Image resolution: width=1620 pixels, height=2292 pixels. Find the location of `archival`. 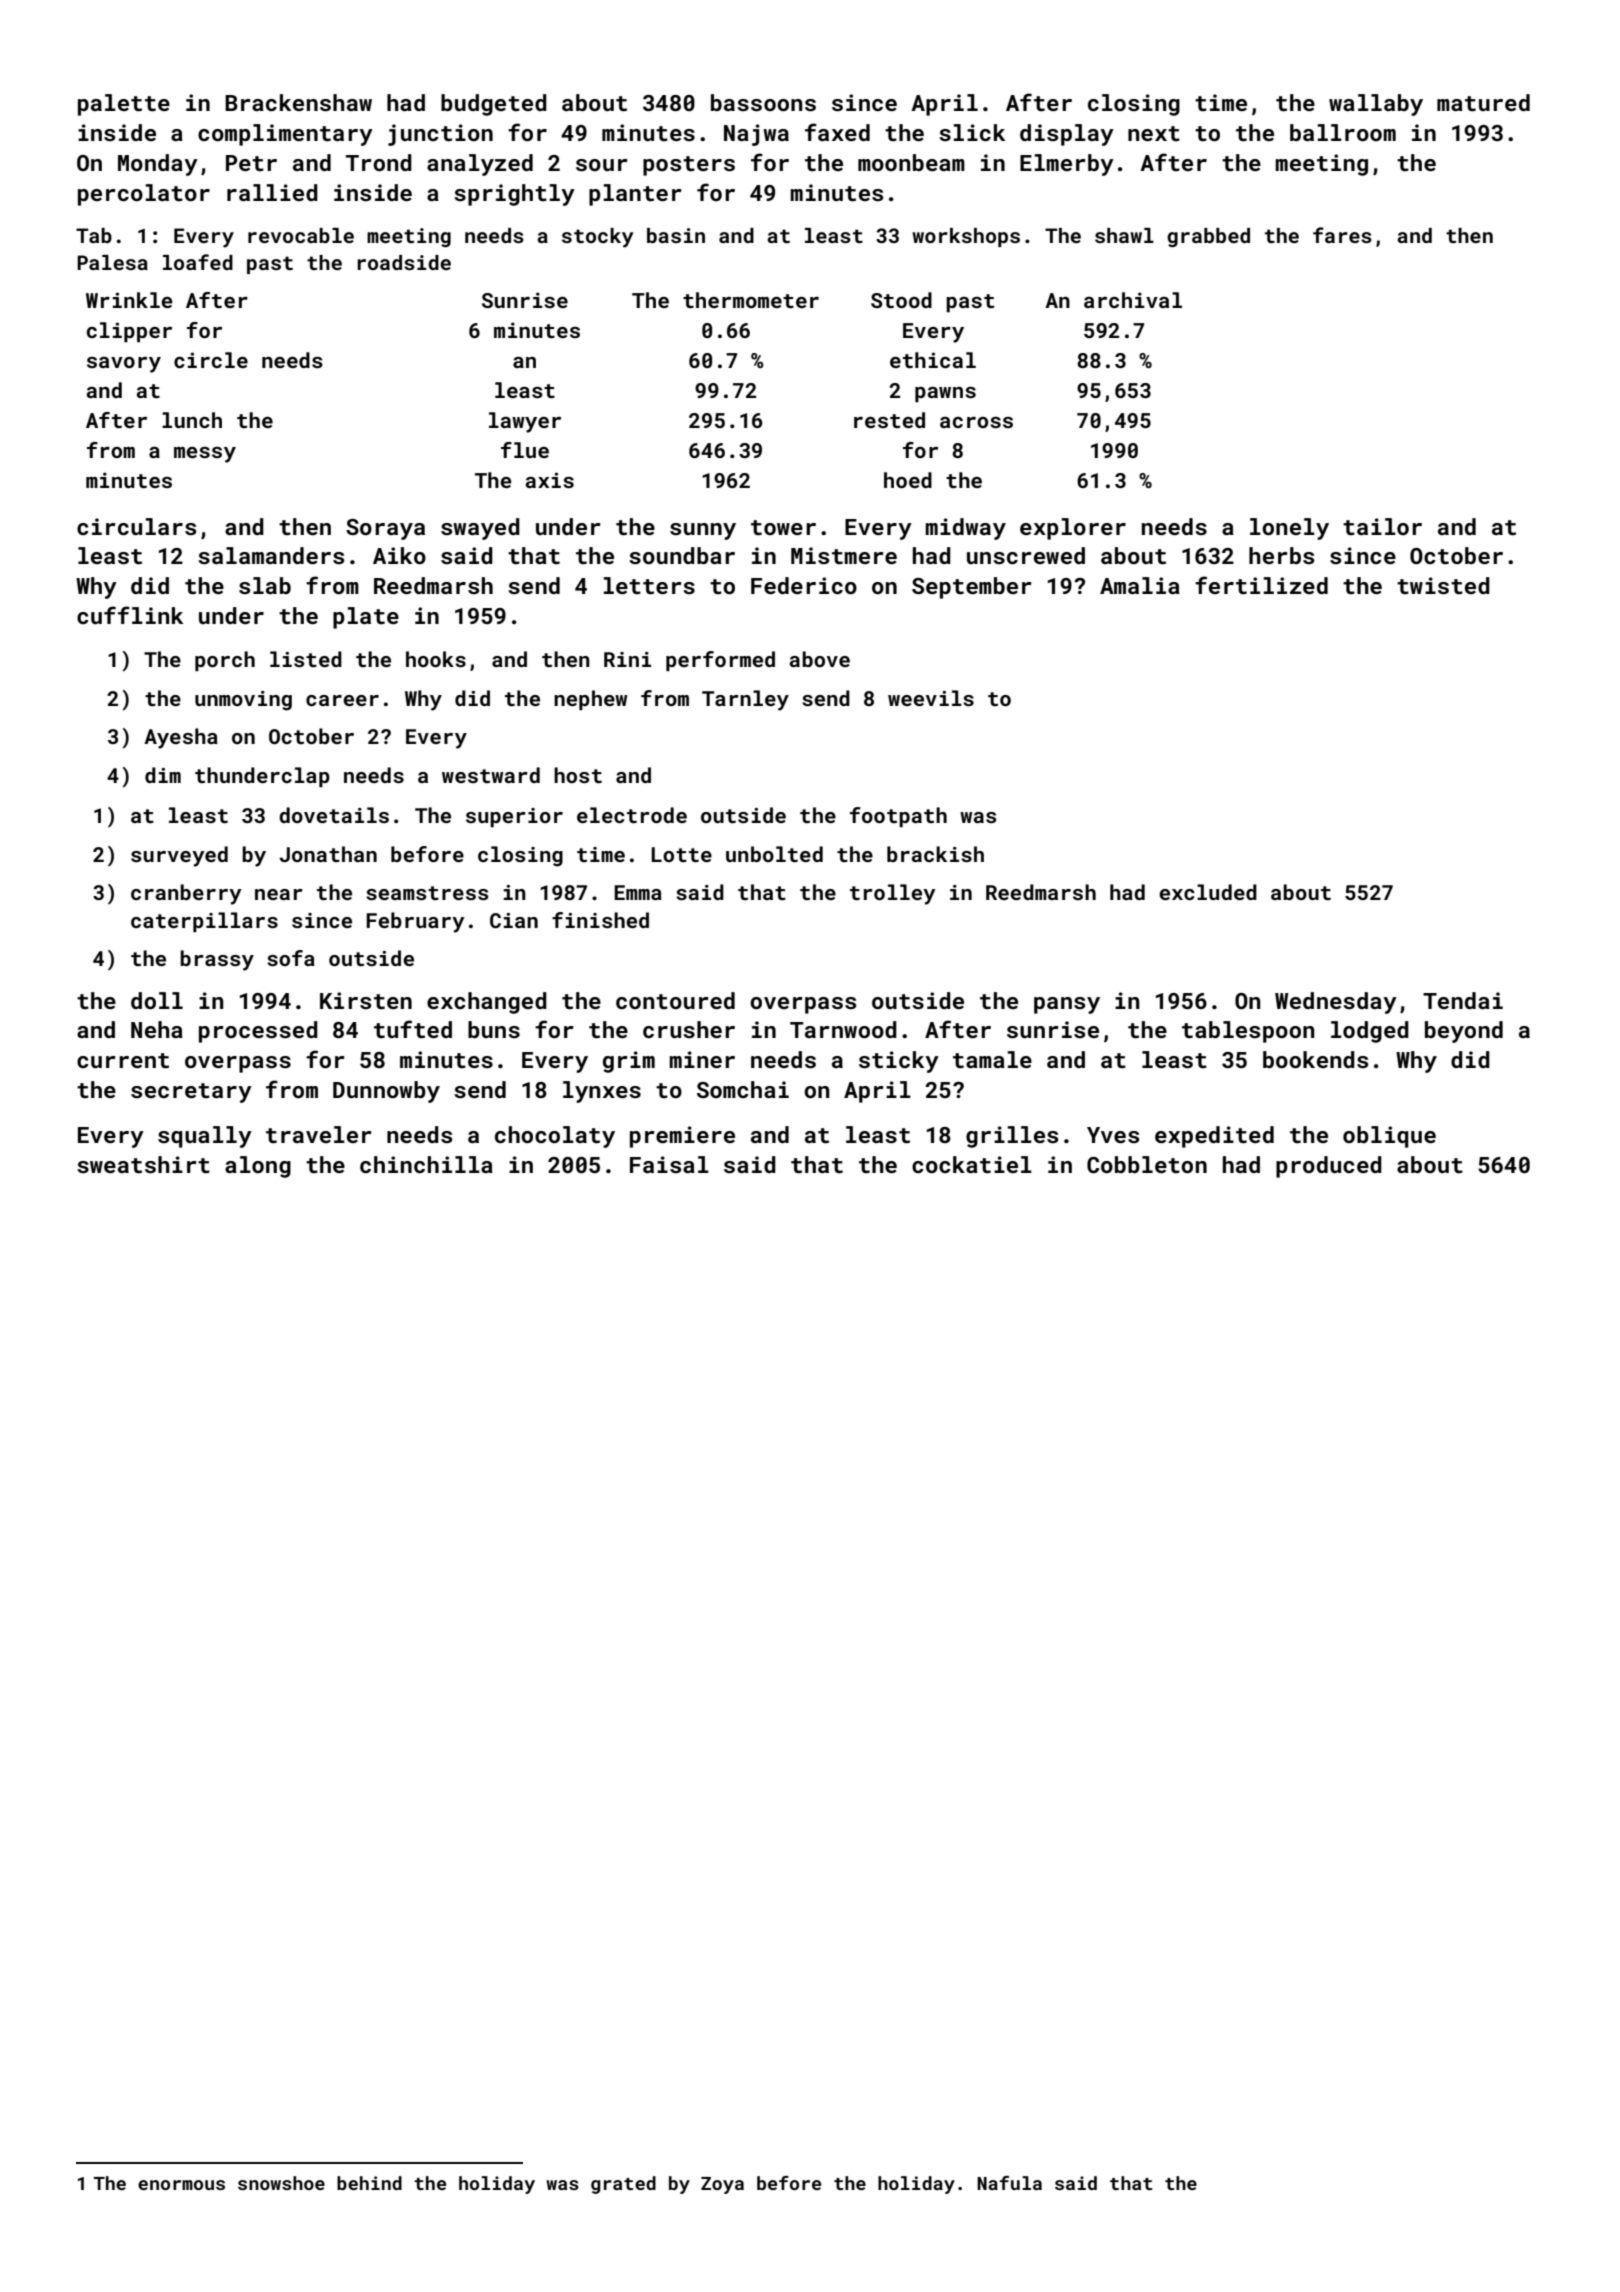

archival is located at coordinates (1133, 300).
